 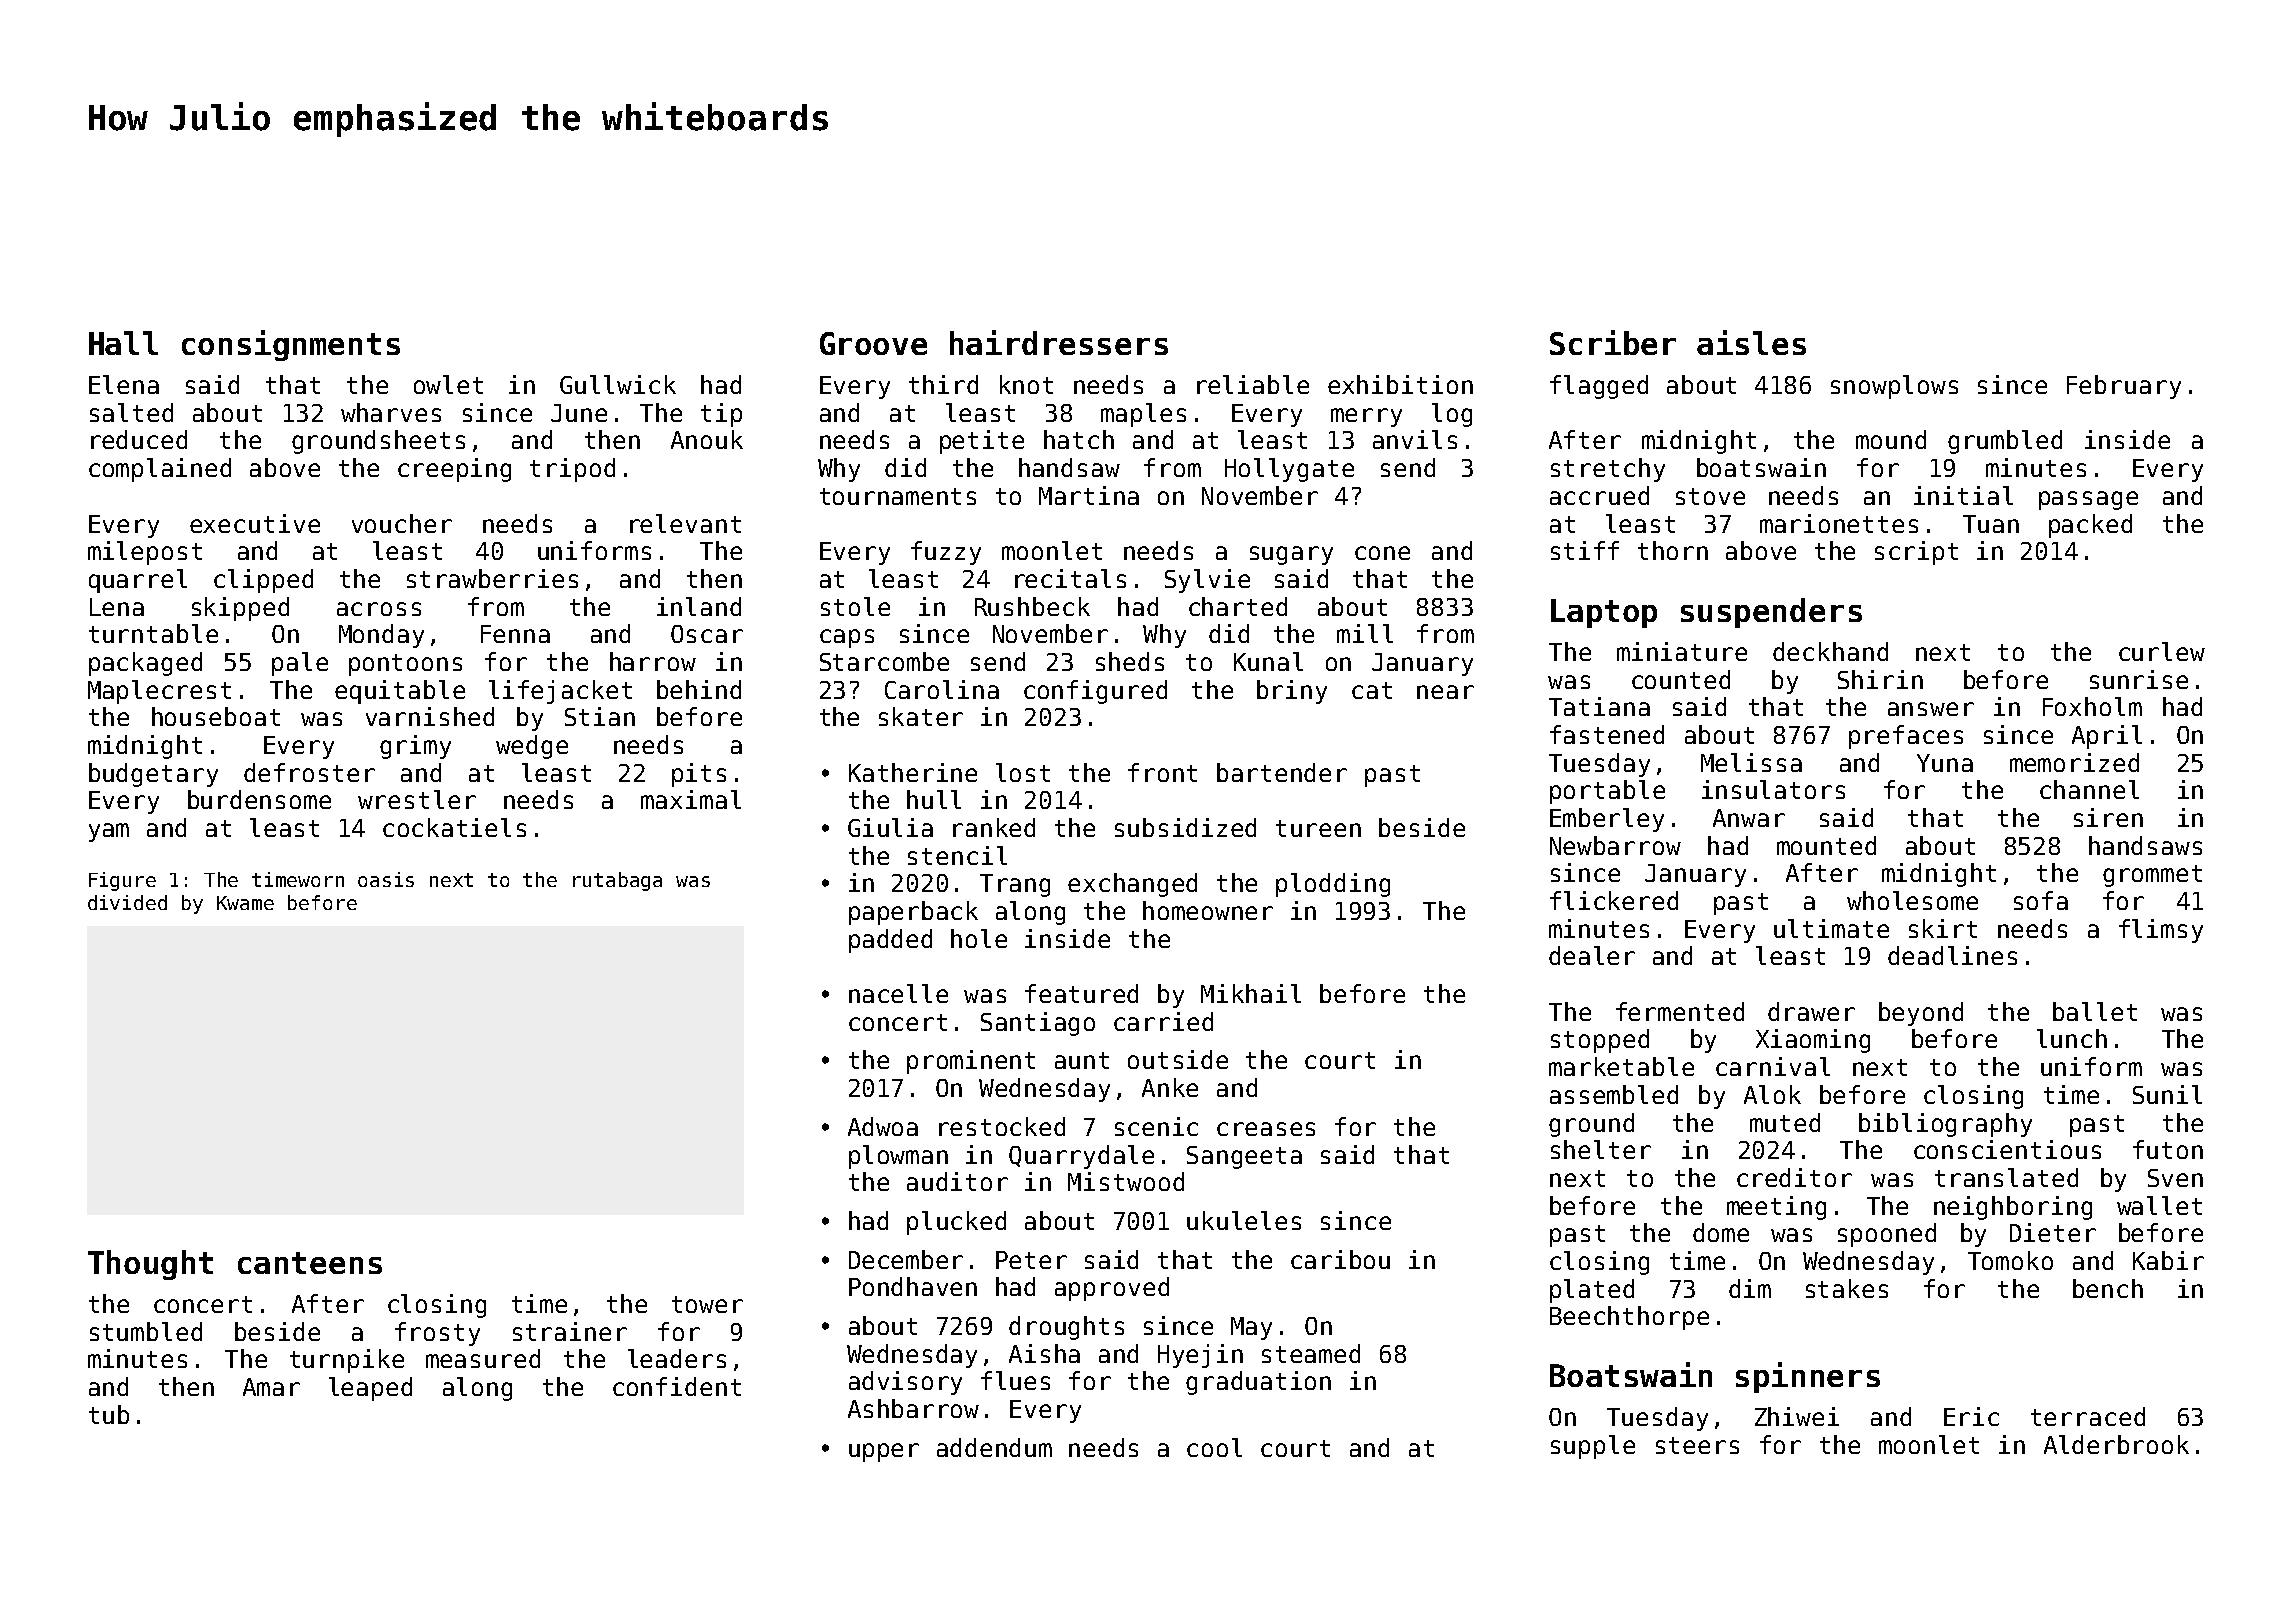 What do you see at coordinates (898, 993) in the screenshot?
I see `nacelle` at bounding box center [898, 993].
